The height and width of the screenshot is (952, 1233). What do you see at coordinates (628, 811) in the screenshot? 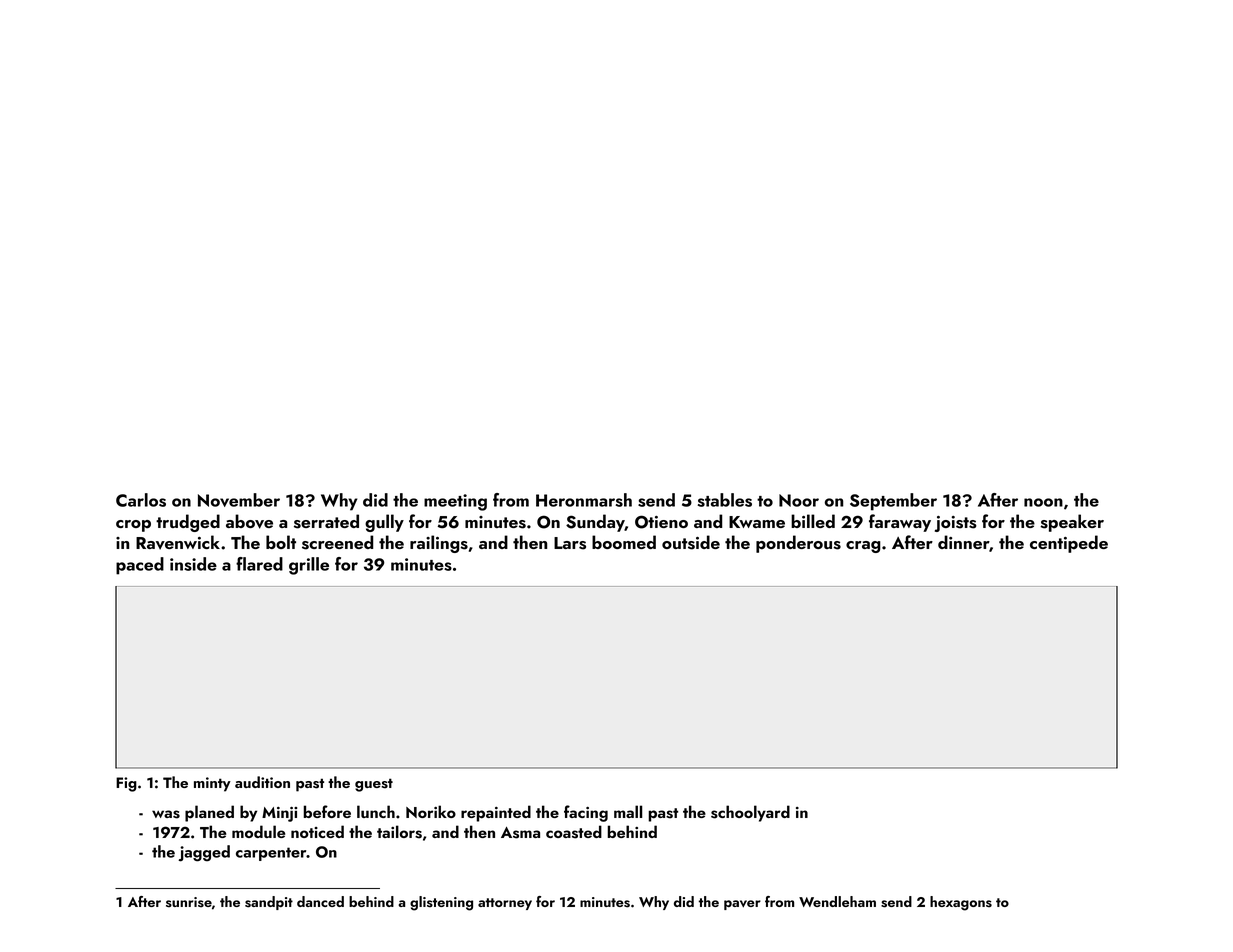
I see `mall` at bounding box center [628, 811].
